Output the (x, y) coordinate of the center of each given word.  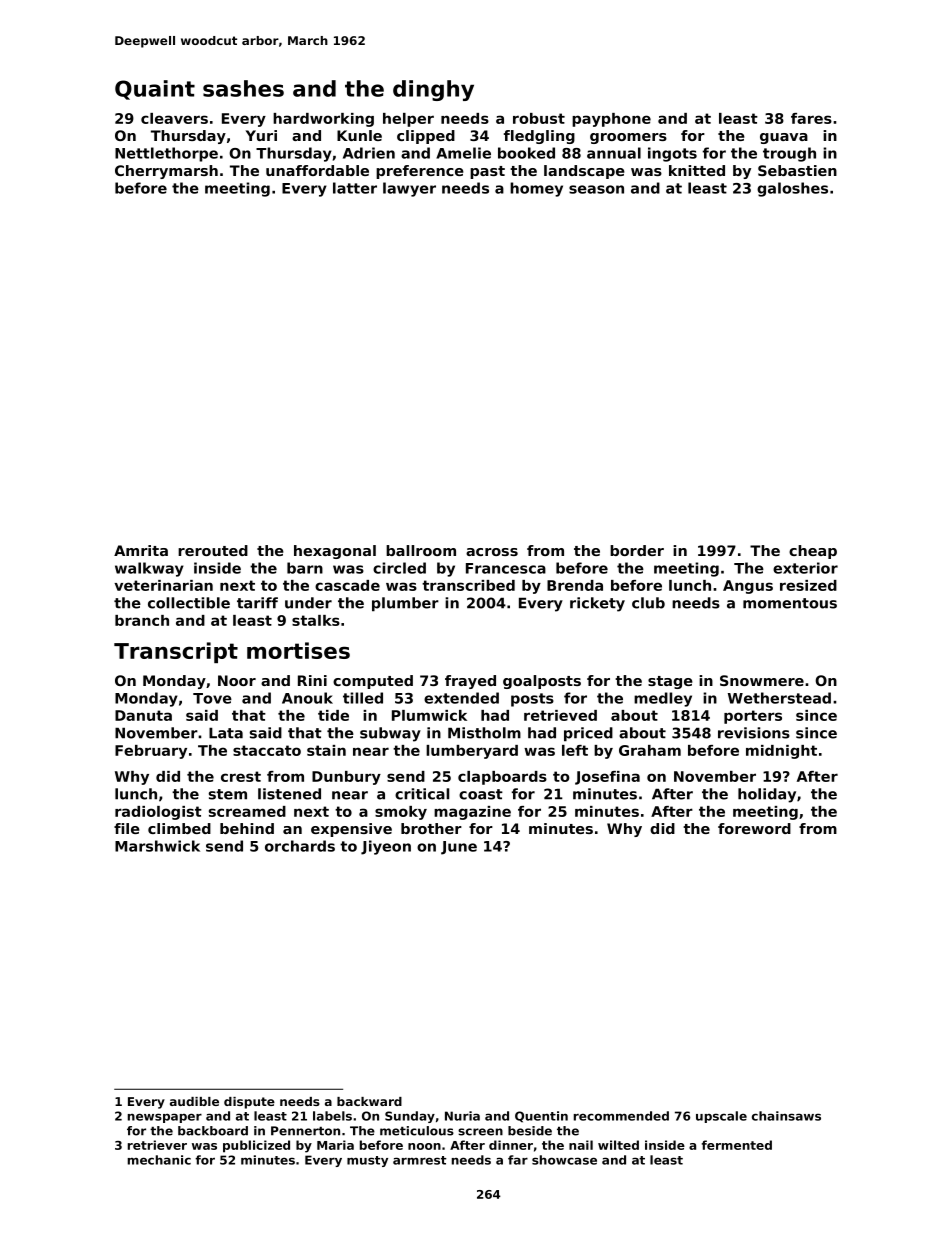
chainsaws (786, 1116)
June (459, 848)
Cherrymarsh (166, 172)
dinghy (433, 90)
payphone (611, 120)
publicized (256, 1146)
